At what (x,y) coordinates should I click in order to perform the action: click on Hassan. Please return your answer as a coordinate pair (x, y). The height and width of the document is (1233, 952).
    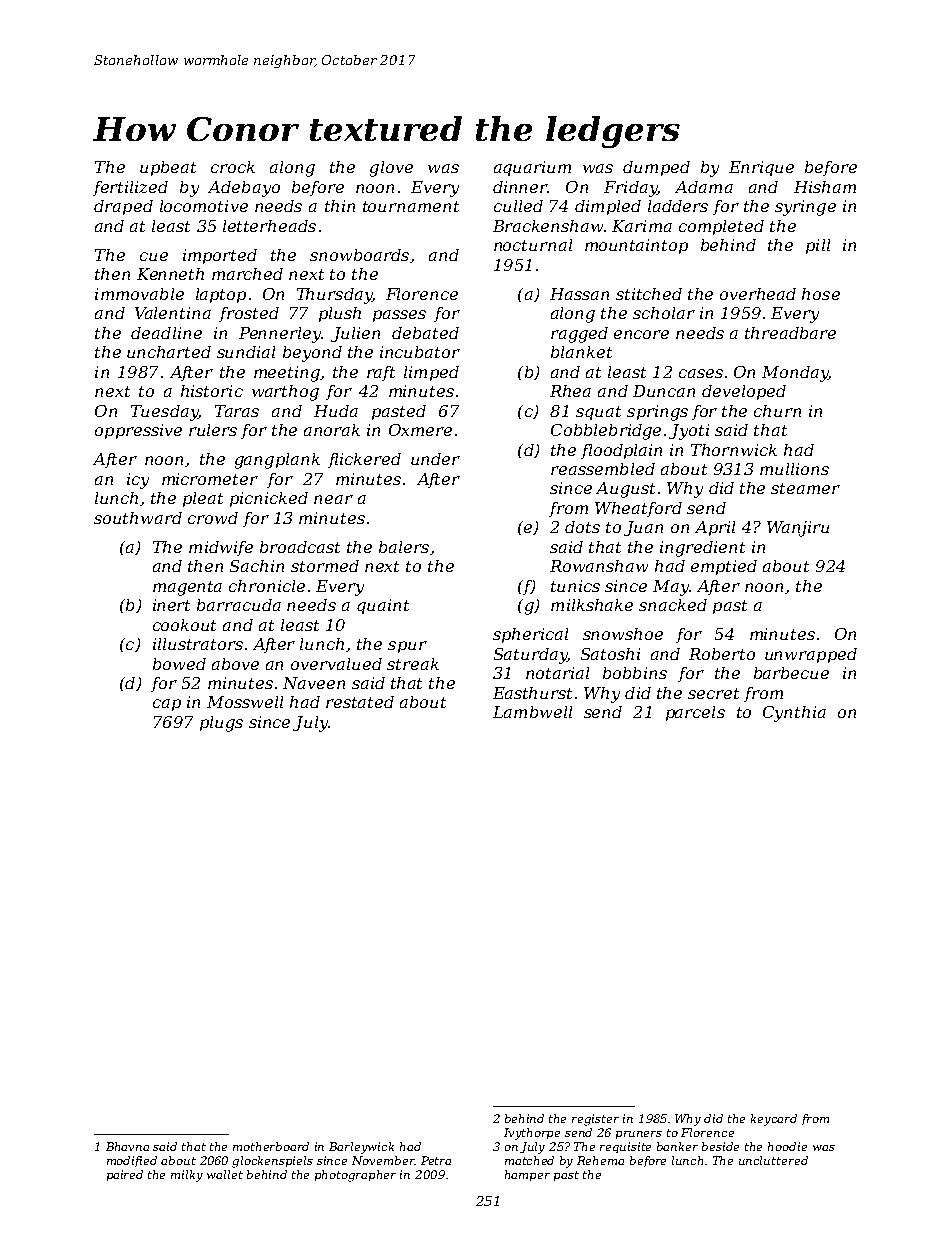
    Looking at the image, I should click on (579, 294).
